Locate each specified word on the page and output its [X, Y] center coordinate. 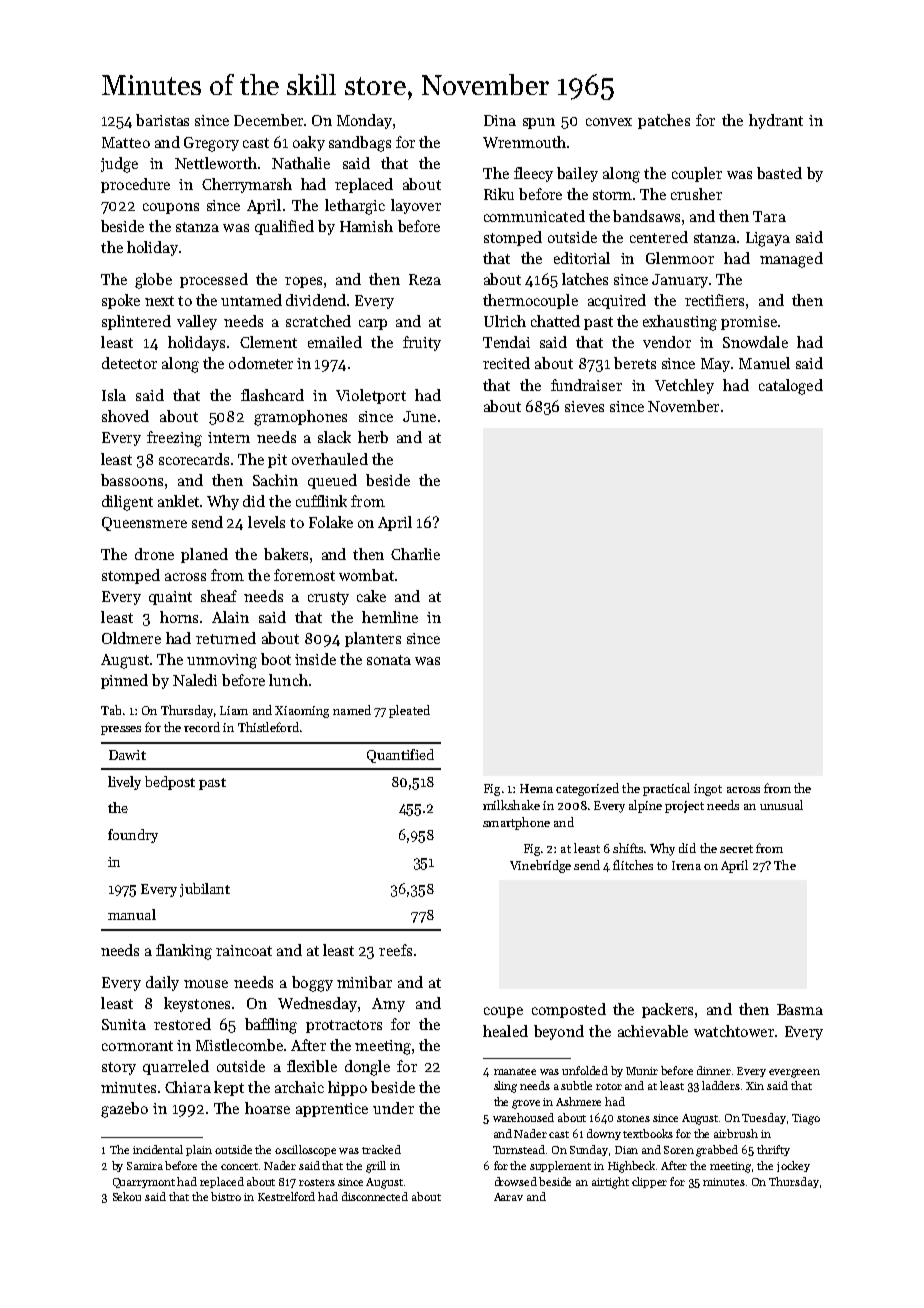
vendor [667, 342]
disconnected [375, 1196]
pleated [409, 711]
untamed [251, 300]
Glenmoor [680, 258]
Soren [679, 1150]
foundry [133, 836]
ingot [708, 790]
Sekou [127, 1196]
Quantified [400, 756]
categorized [587, 789]
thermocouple [530, 301]
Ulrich [505, 321]
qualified [284, 227]
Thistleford [268, 727]
